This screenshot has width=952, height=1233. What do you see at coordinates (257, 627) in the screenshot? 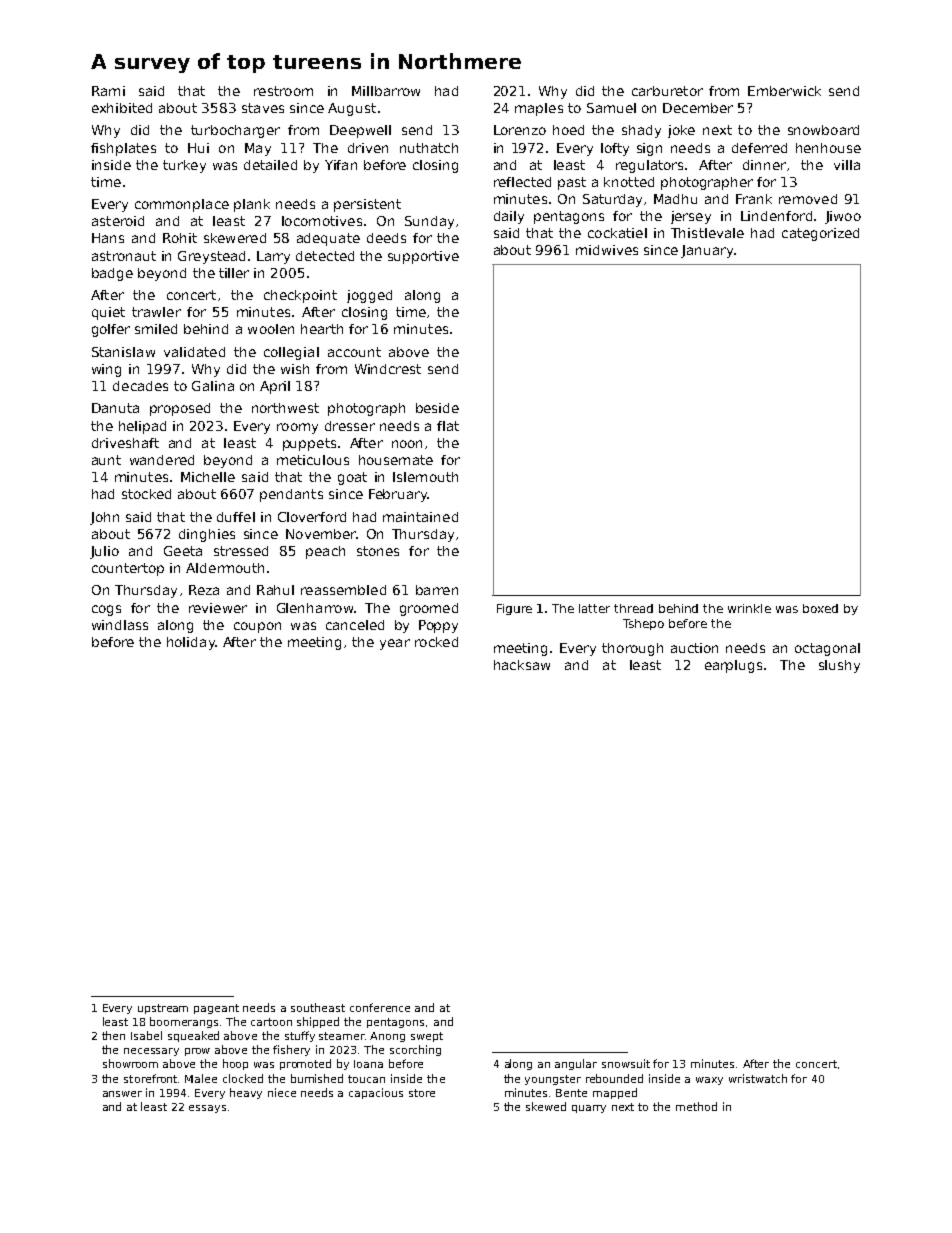
I see `coupon` at bounding box center [257, 627].
